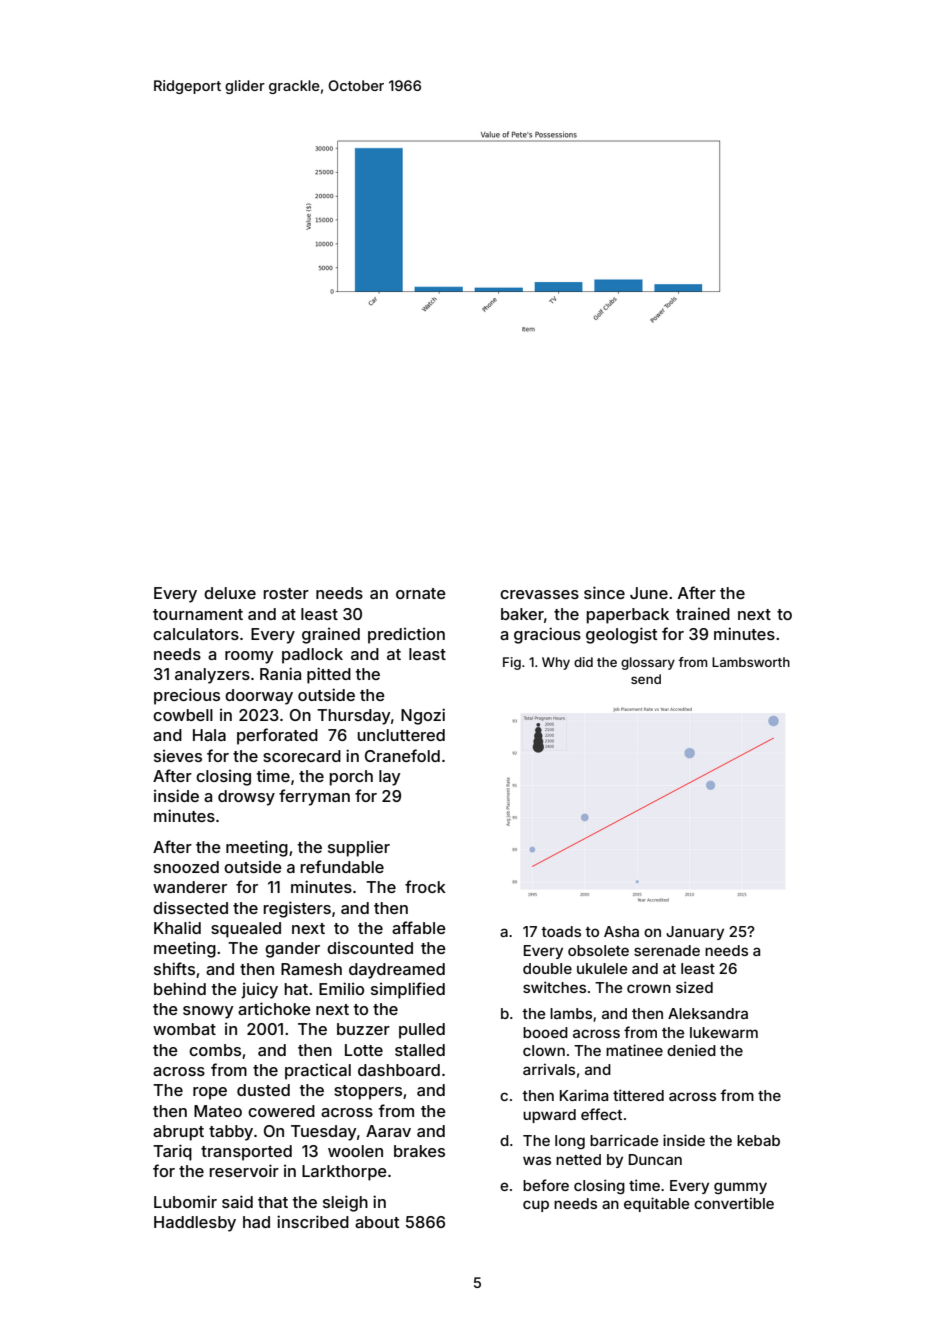 The width and height of the image is (946, 1343). Describe the element at coordinates (539, 594) in the image. I see `crevasses` at that location.
